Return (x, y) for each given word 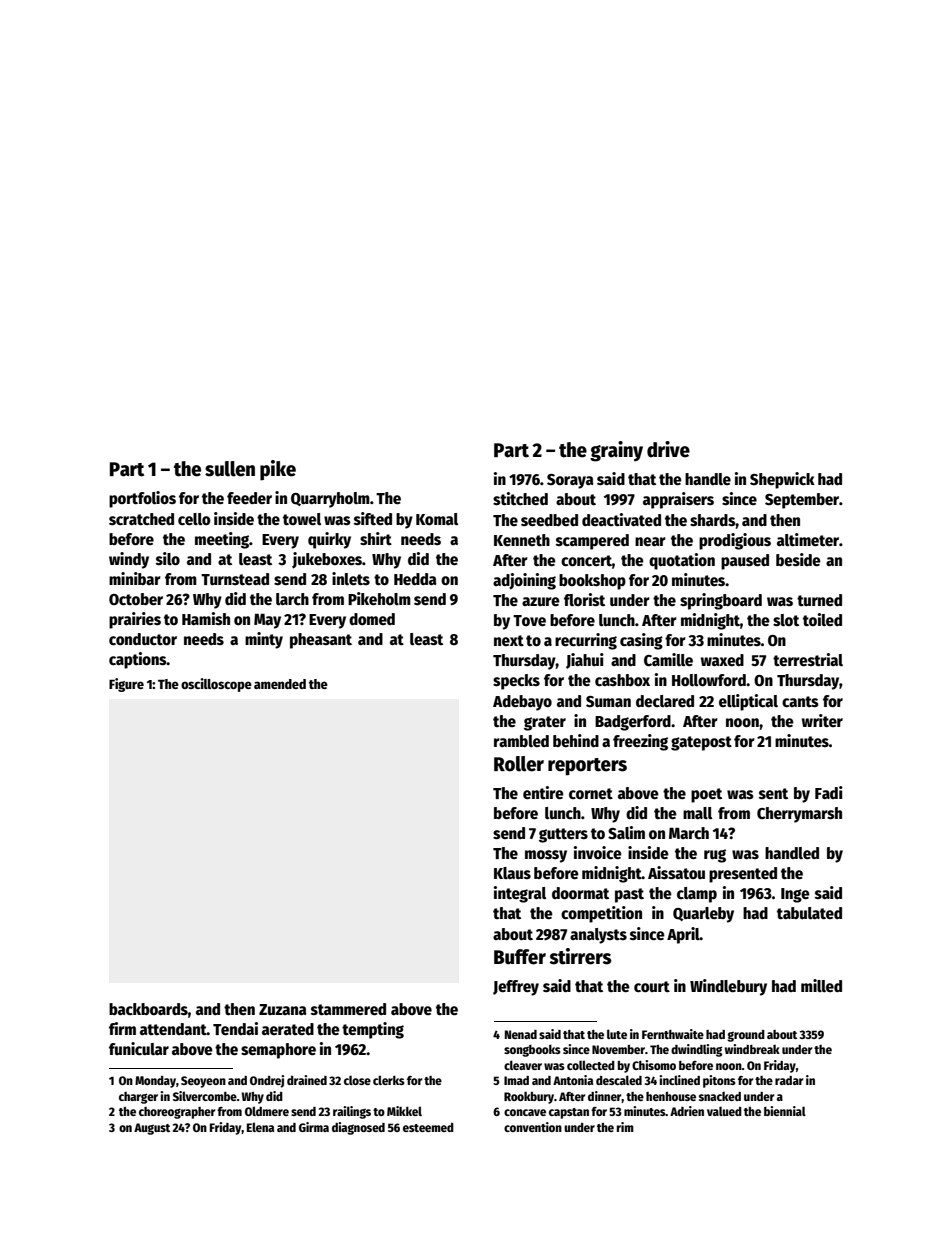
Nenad (521, 1034)
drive (668, 449)
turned (819, 600)
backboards (148, 1009)
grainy (616, 451)
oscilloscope (216, 685)
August (152, 1129)
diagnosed (358, 1128)
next (509, 640)
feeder (249, 498)
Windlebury (728, 987)
